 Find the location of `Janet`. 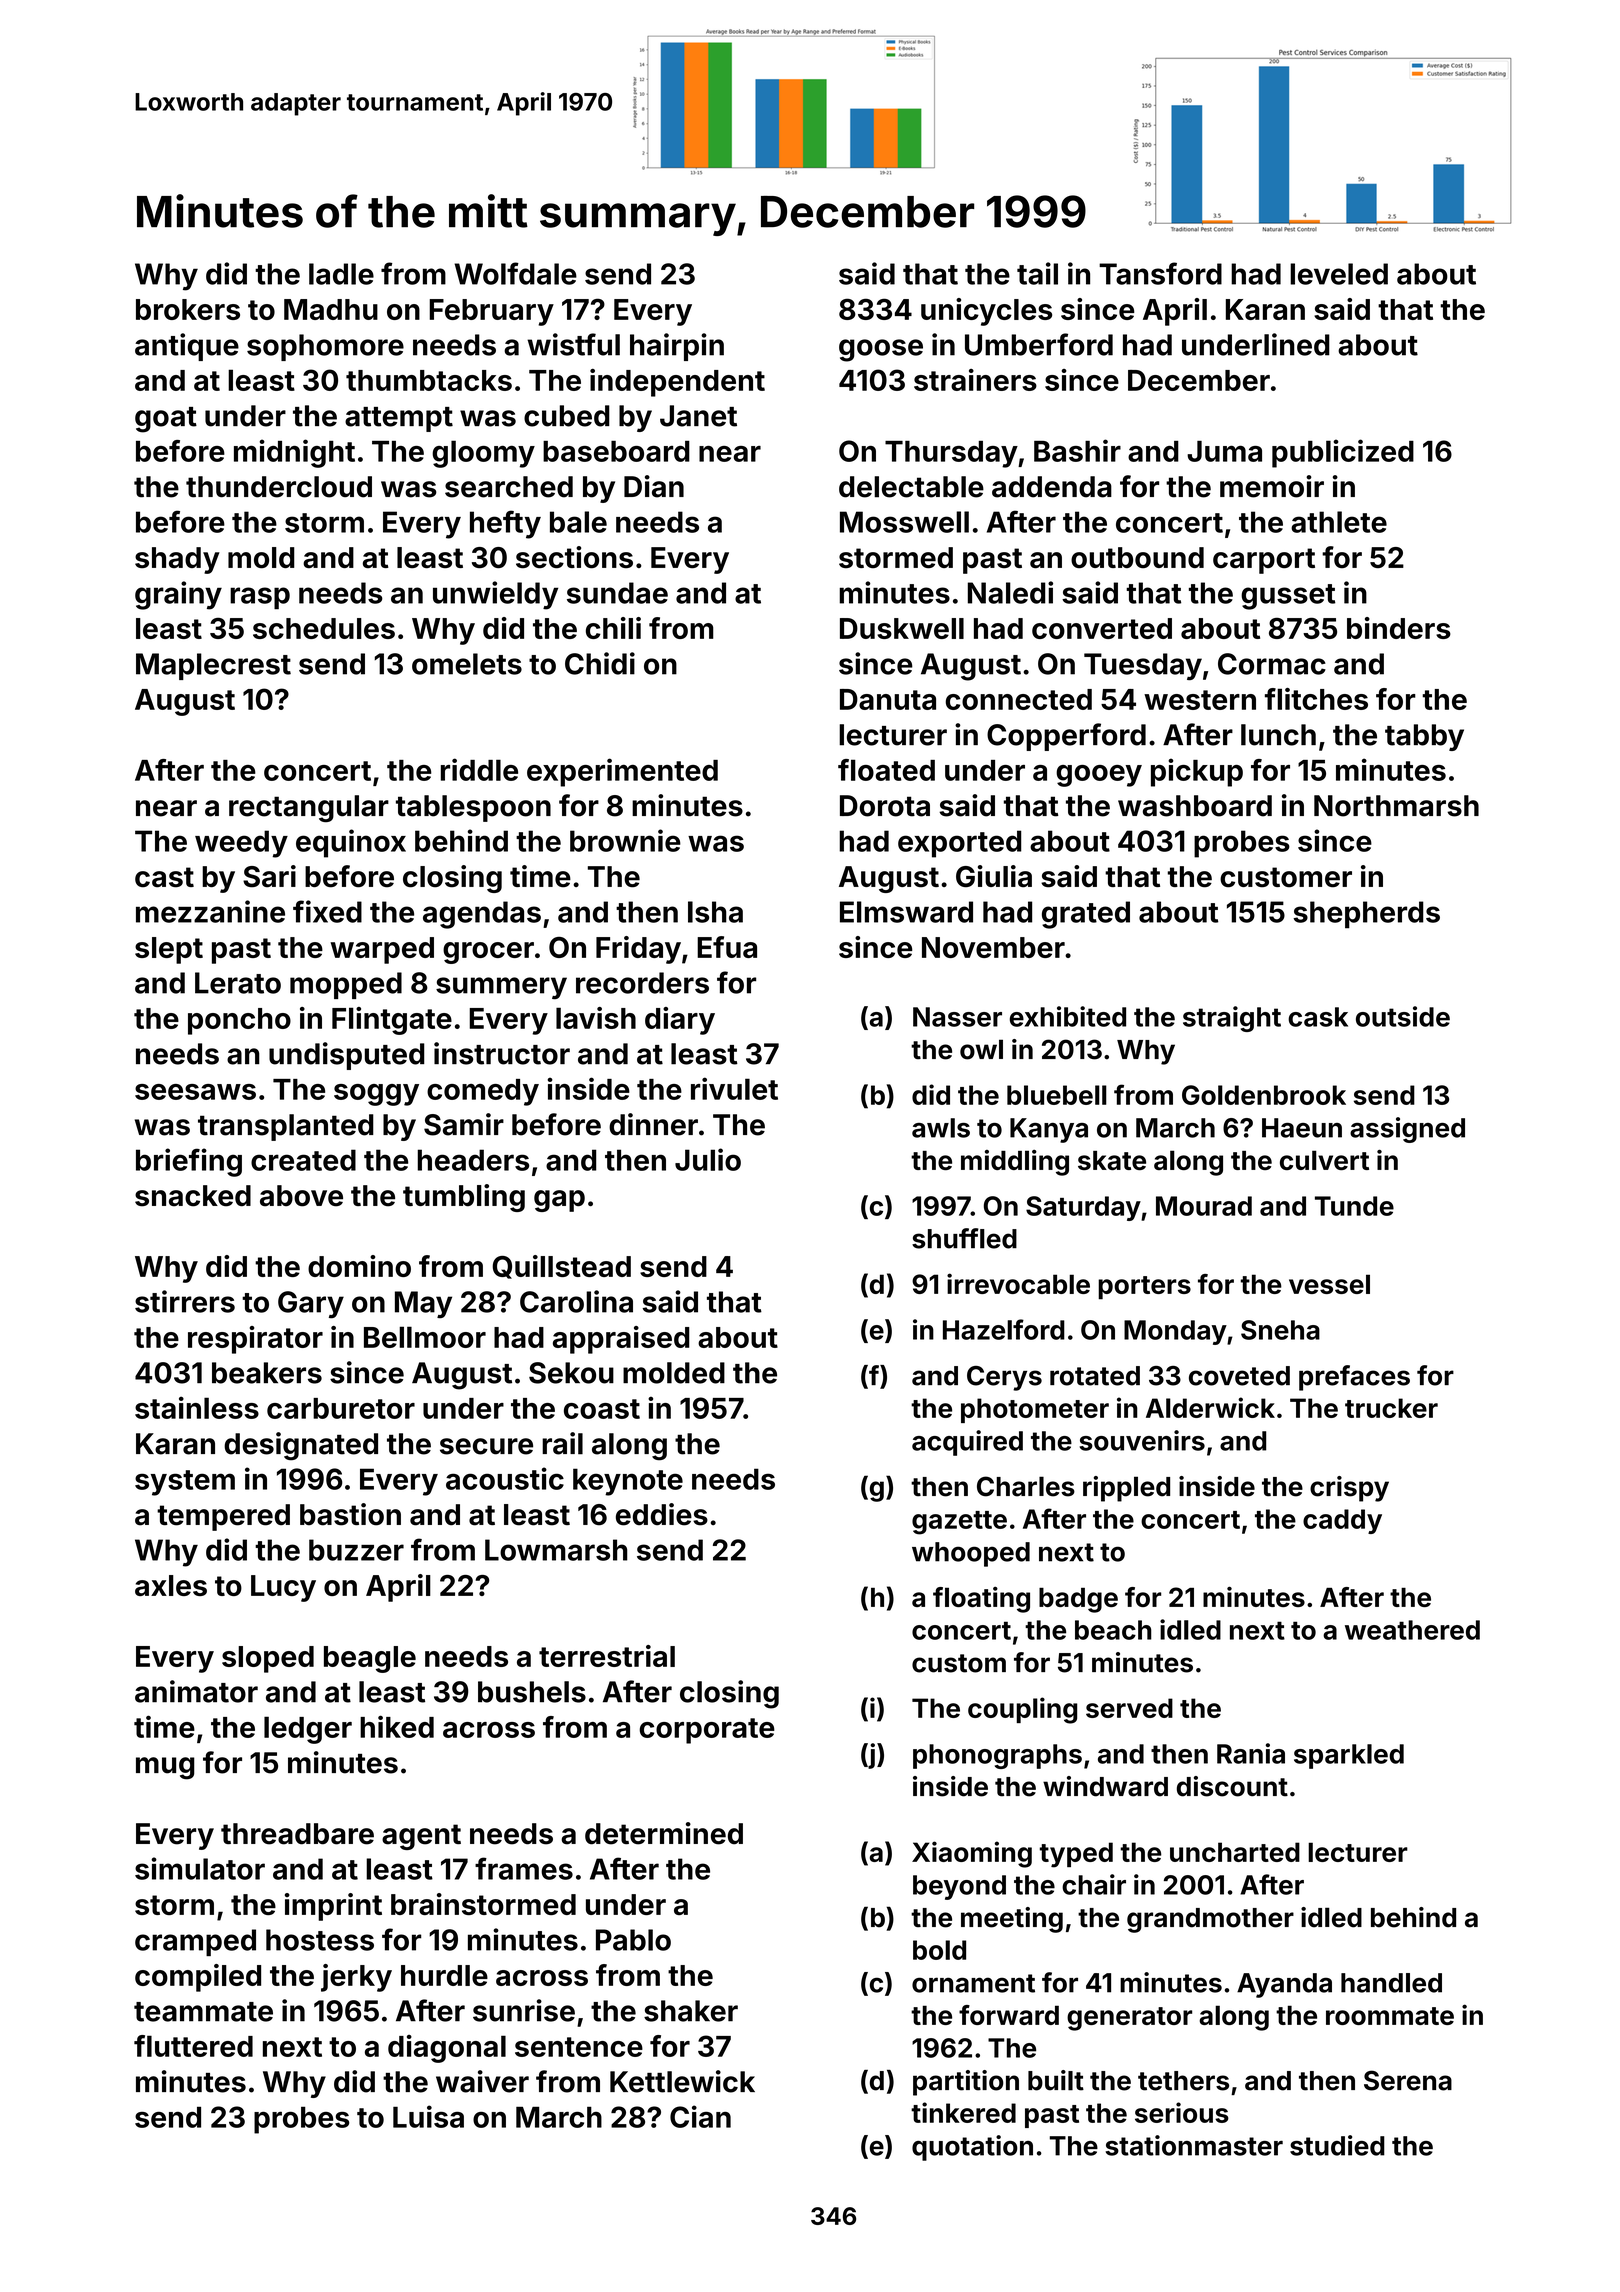

Janet is located at coordinates (698, 416).
